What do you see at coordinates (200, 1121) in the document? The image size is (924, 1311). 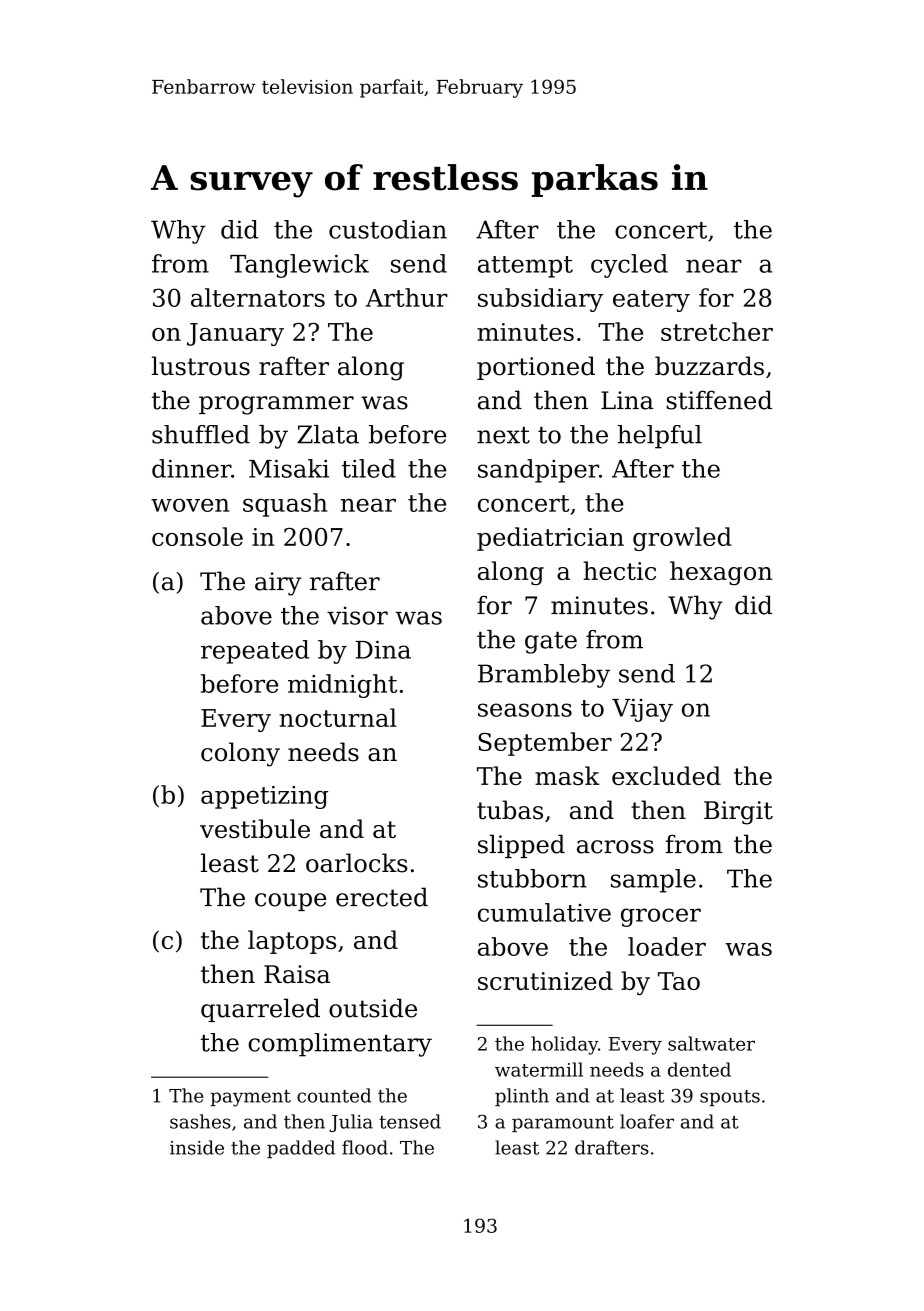 I see `sashes` at bounding box center [200, 1121].
